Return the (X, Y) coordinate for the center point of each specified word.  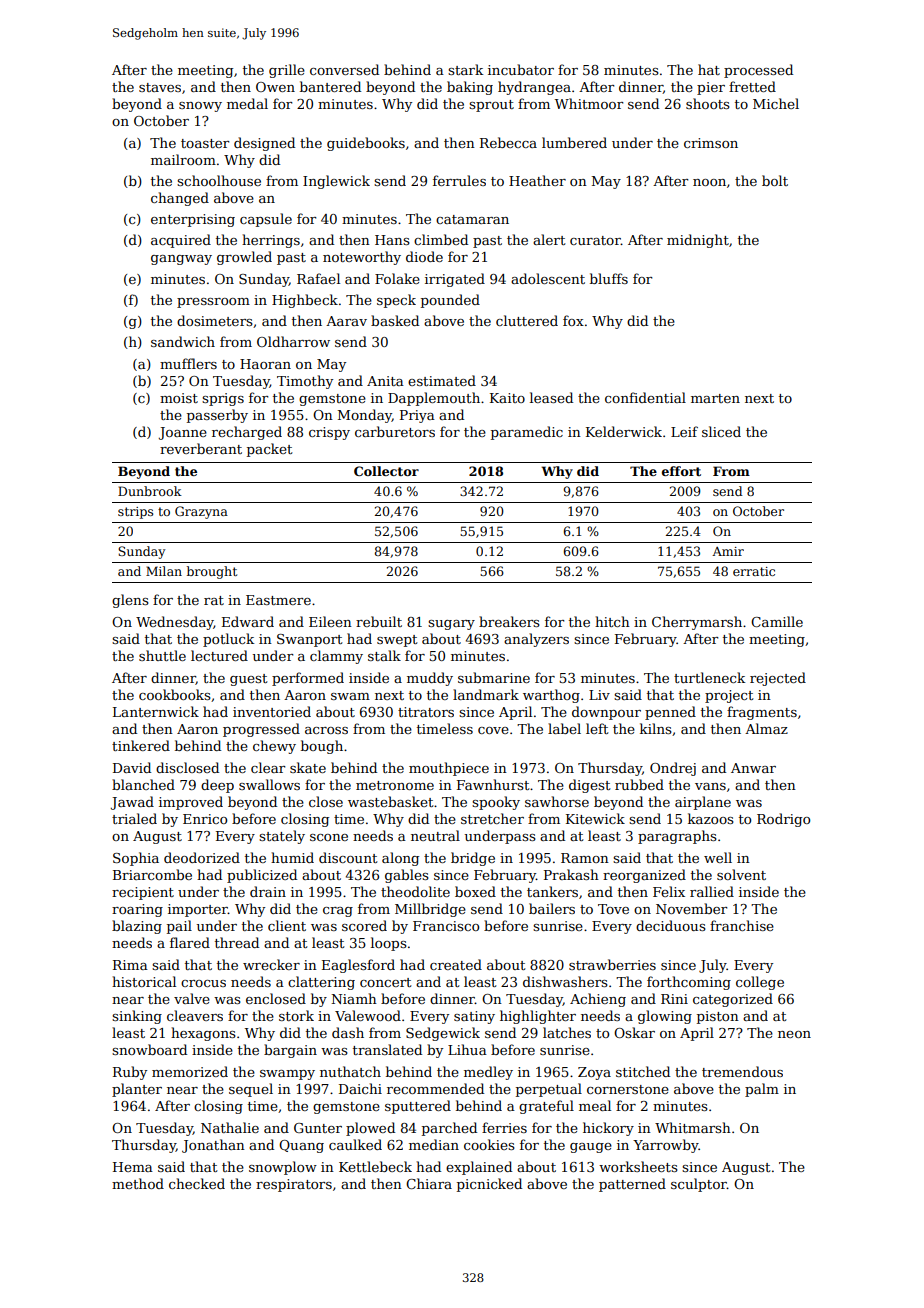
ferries (504, 1127)
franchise (742, 925)
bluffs (609, 278)
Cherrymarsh (697, 623)
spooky (496, 803)
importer (198, 910)
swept (397, 641)
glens (130, 601)
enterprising (193, 220)
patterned (632, 1185)
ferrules (459, 180)
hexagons (203, 1034)
